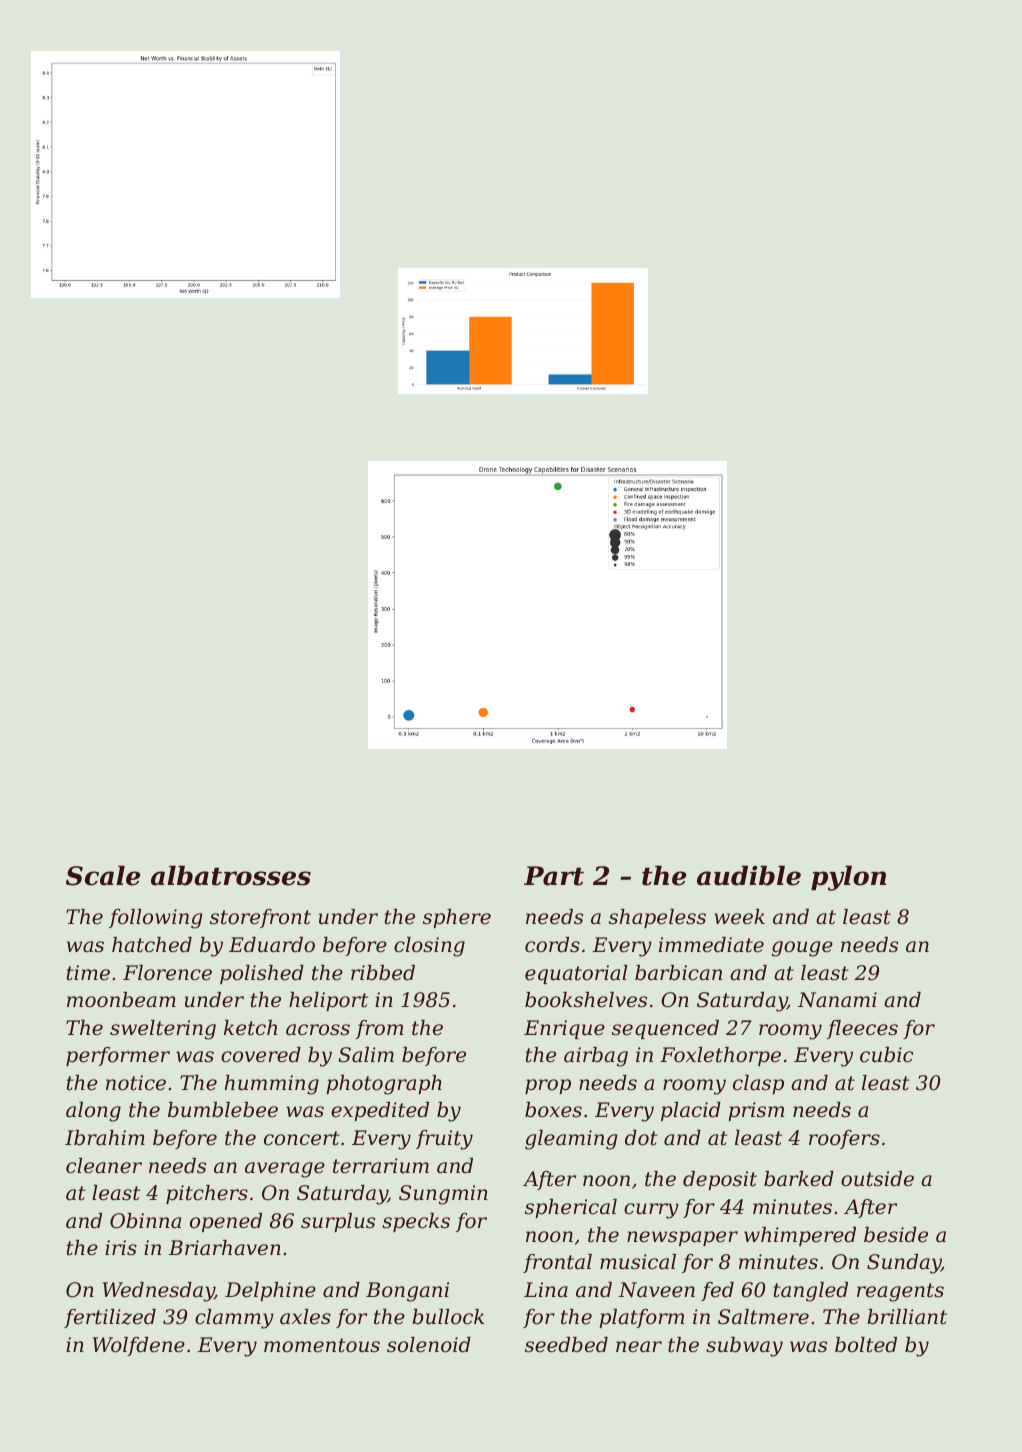  I want to click on seedbed, so click(566, 1345).
